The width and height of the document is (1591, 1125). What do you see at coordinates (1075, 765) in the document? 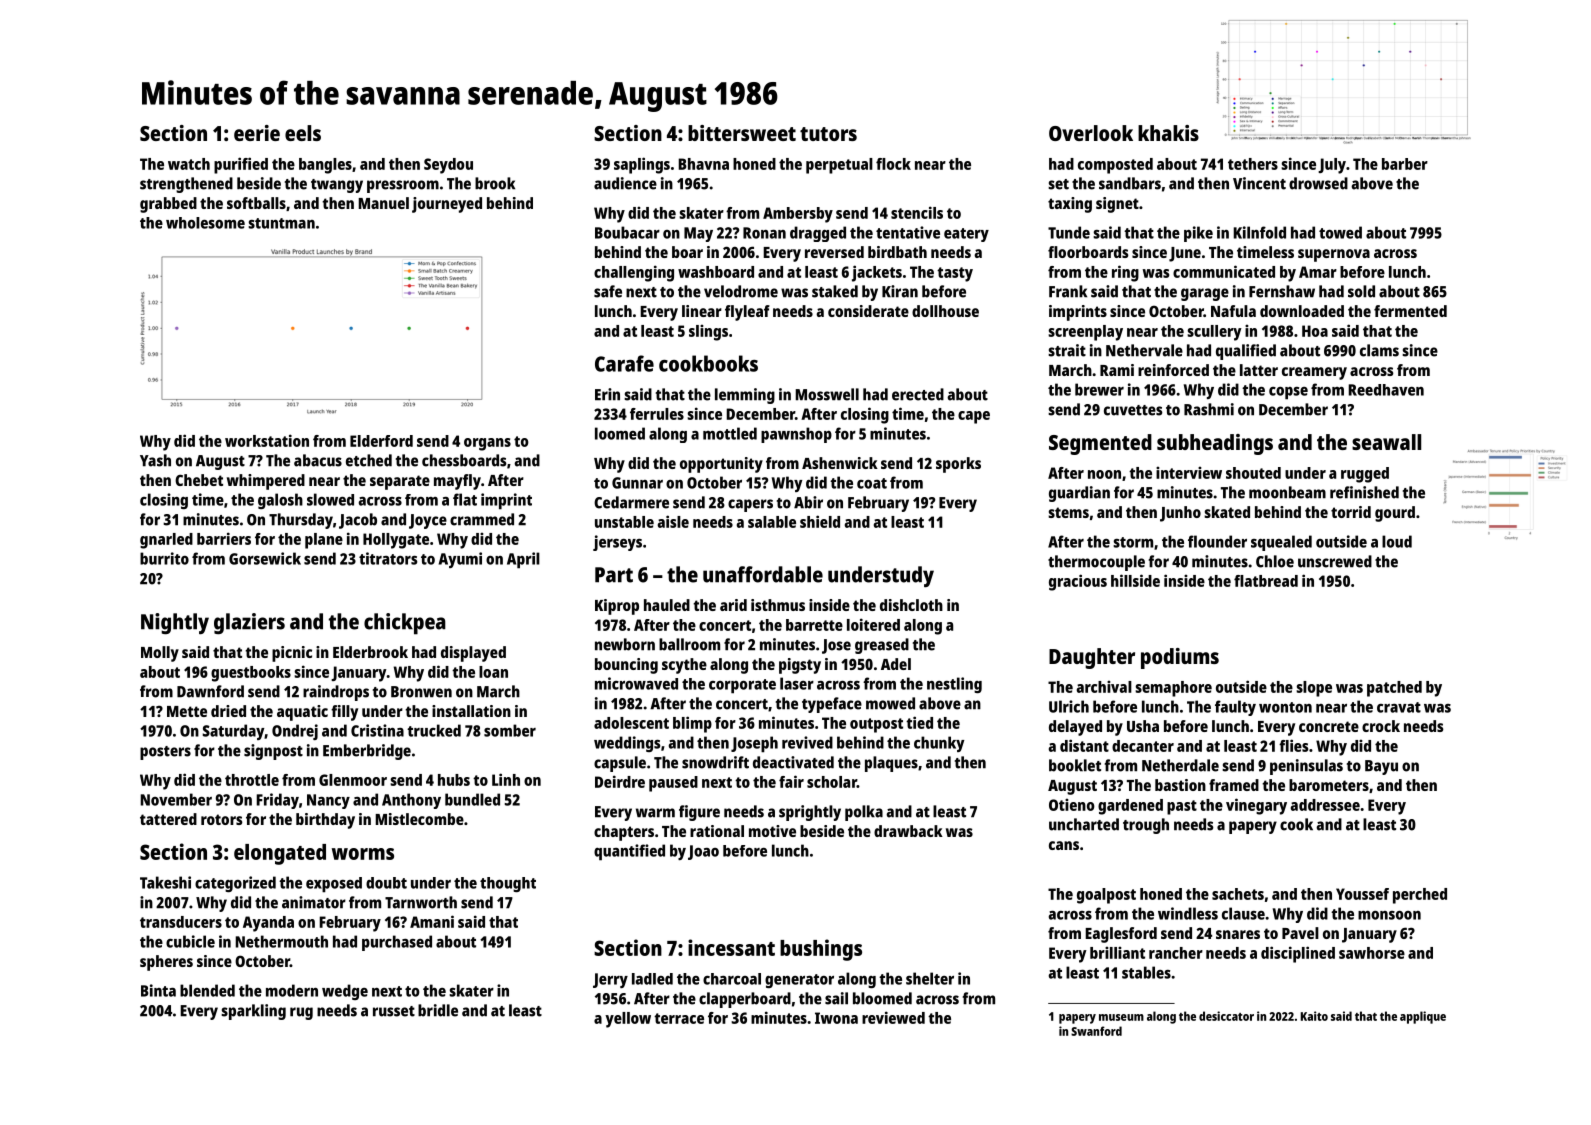
I see `booklet` at bounding box center [1075, 765].
